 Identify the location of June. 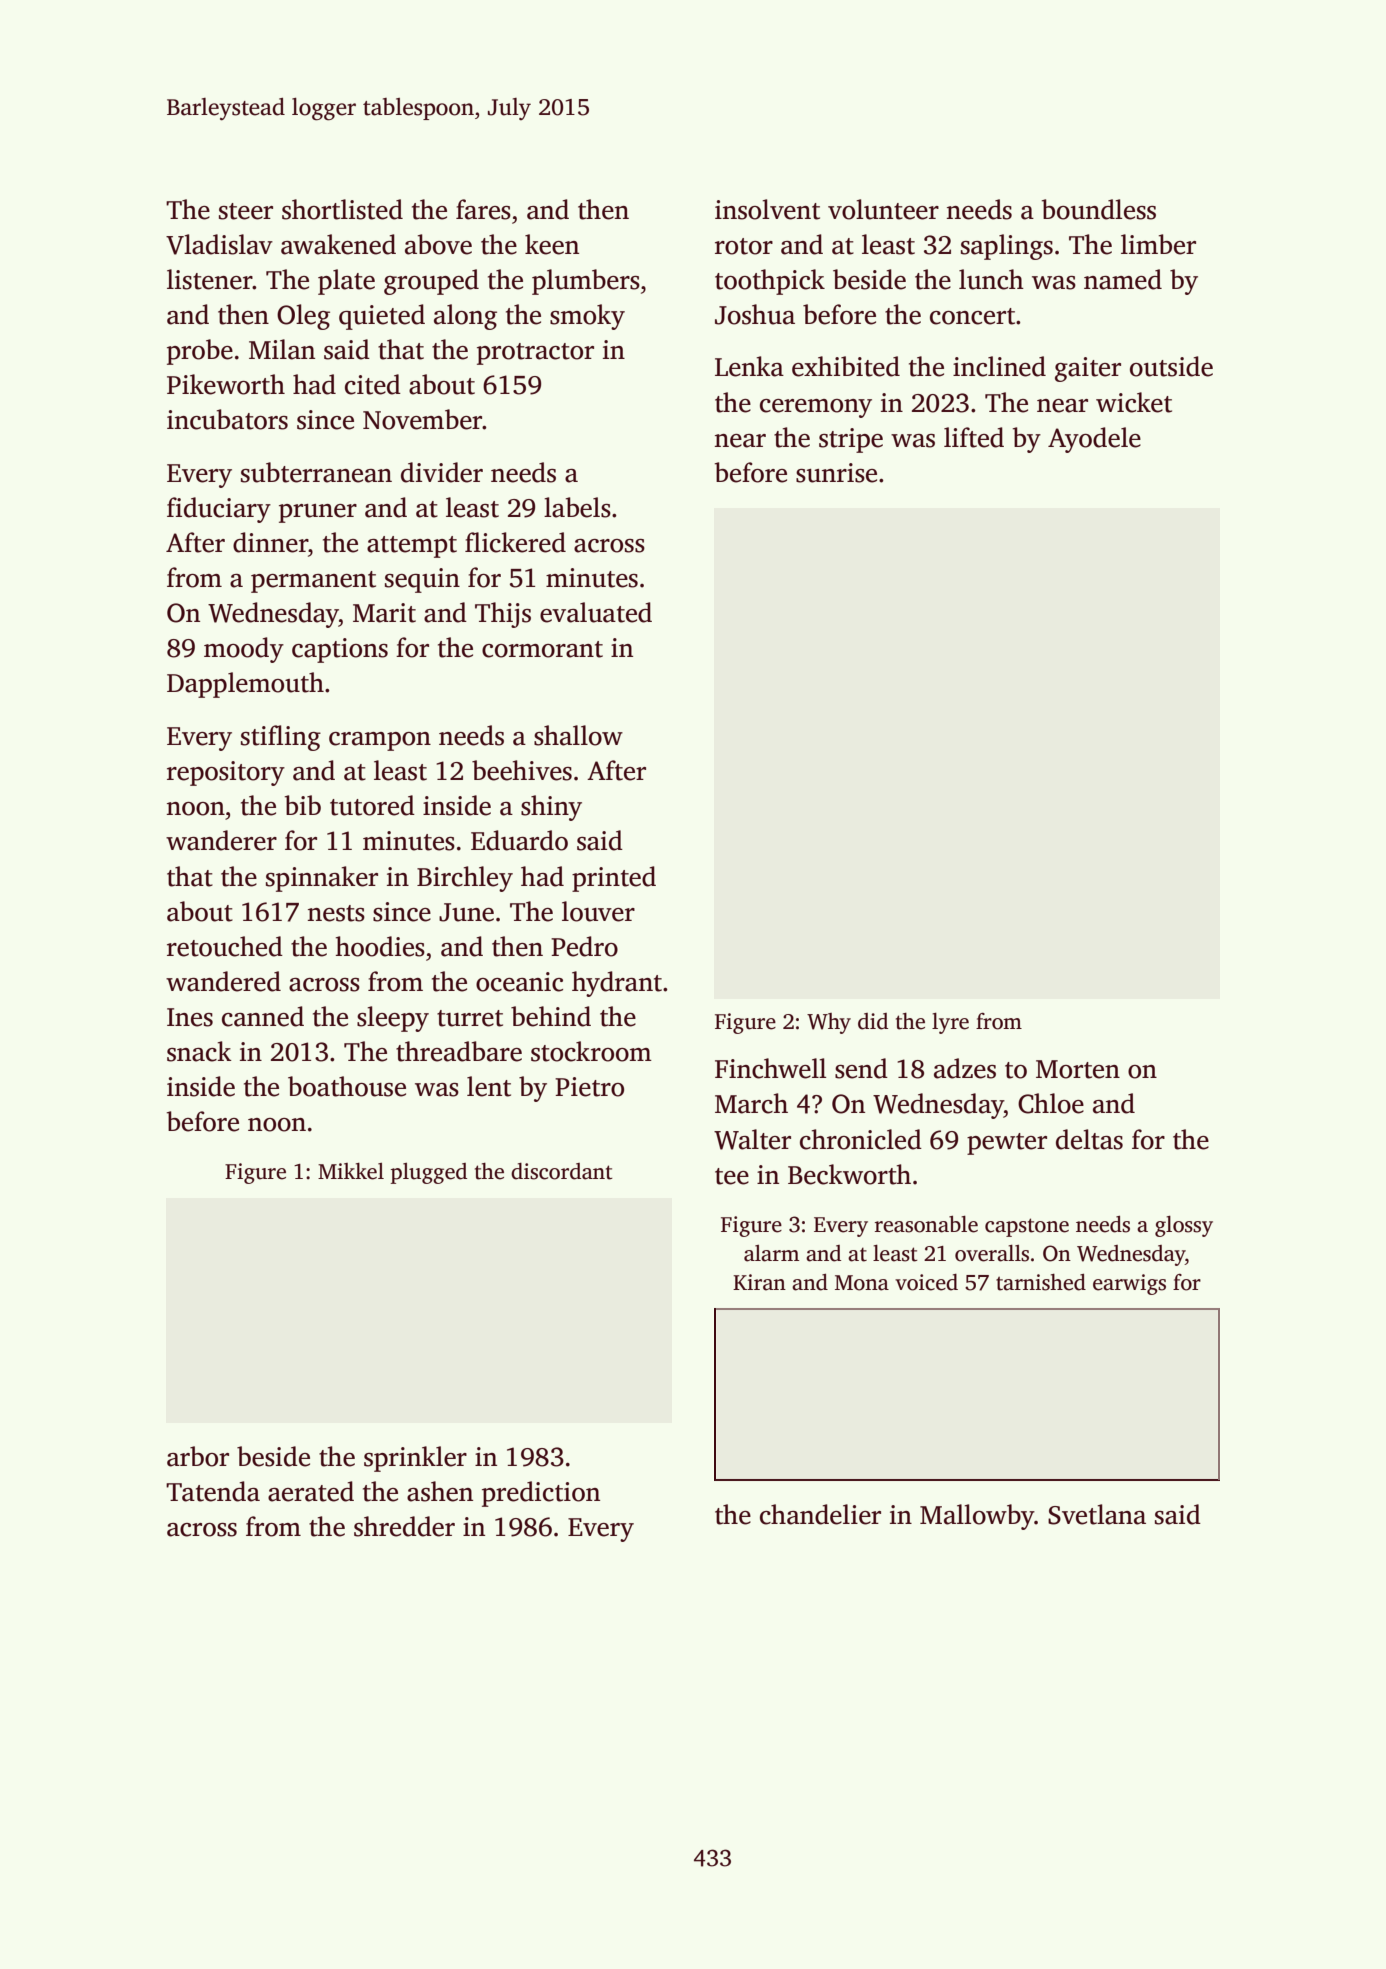
(466, 912).
